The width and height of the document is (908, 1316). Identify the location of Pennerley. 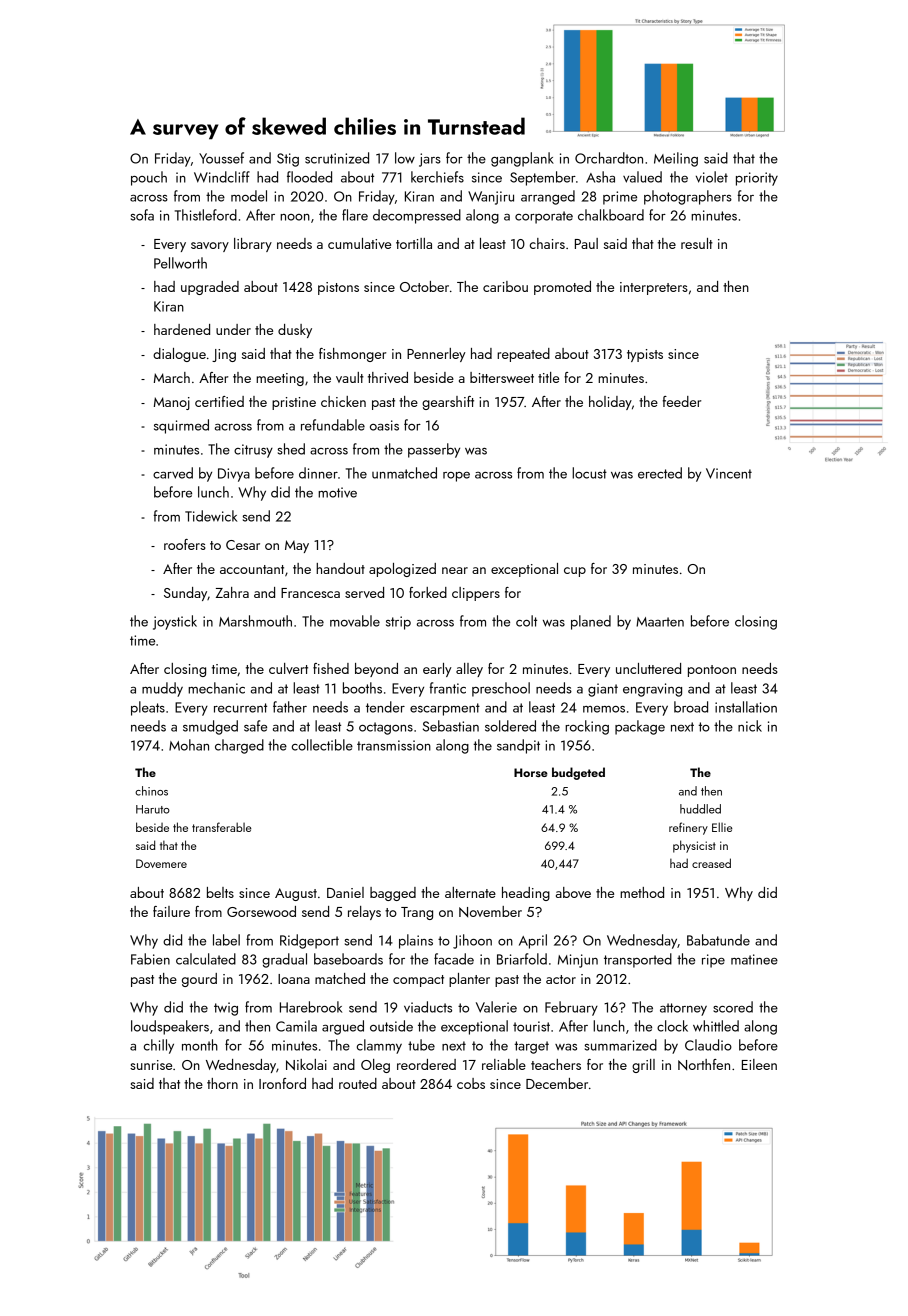
(436, 355).
